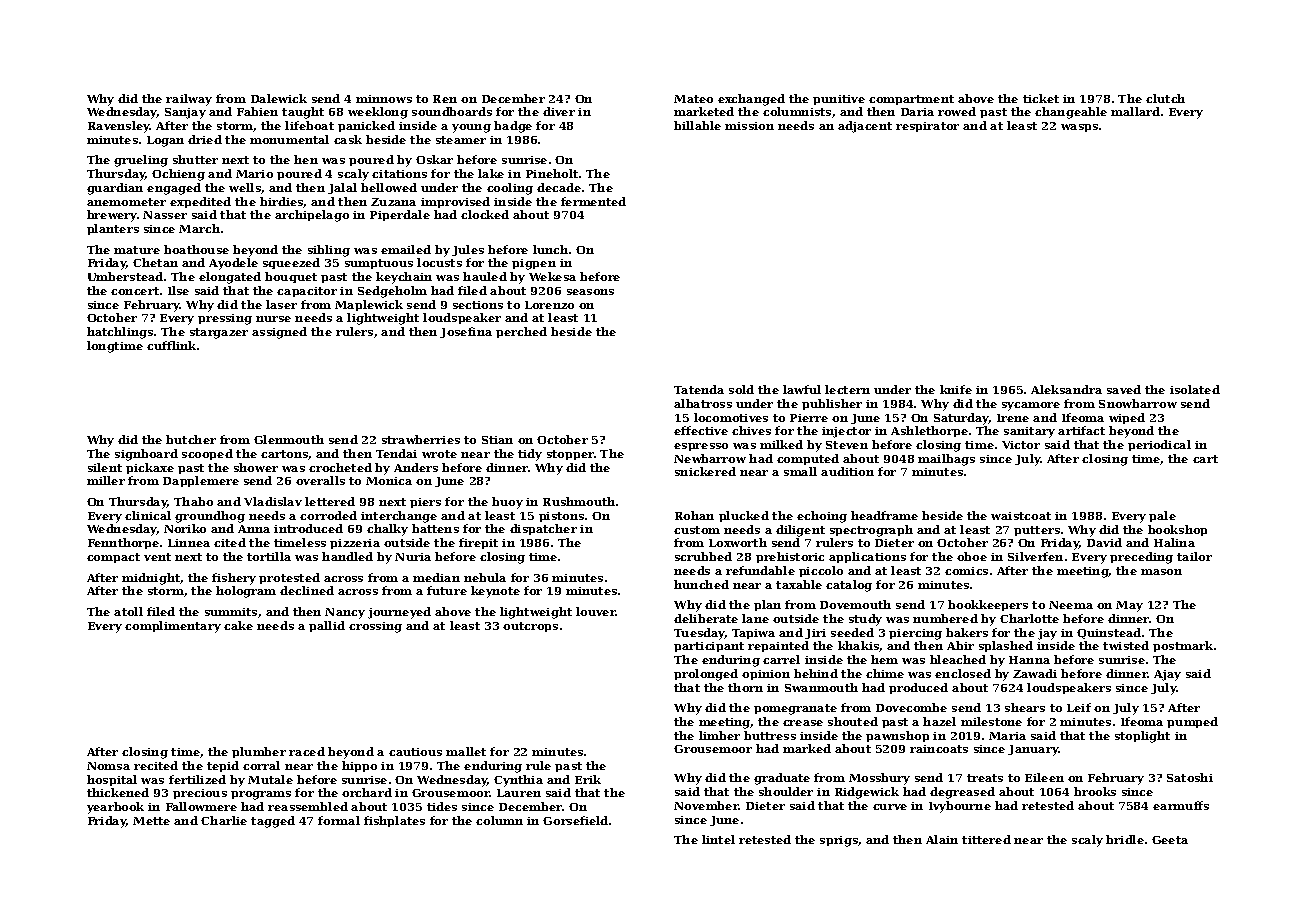 The height and width of the document is (924, 1308). I want to click on hospital, so click(112, 780).
